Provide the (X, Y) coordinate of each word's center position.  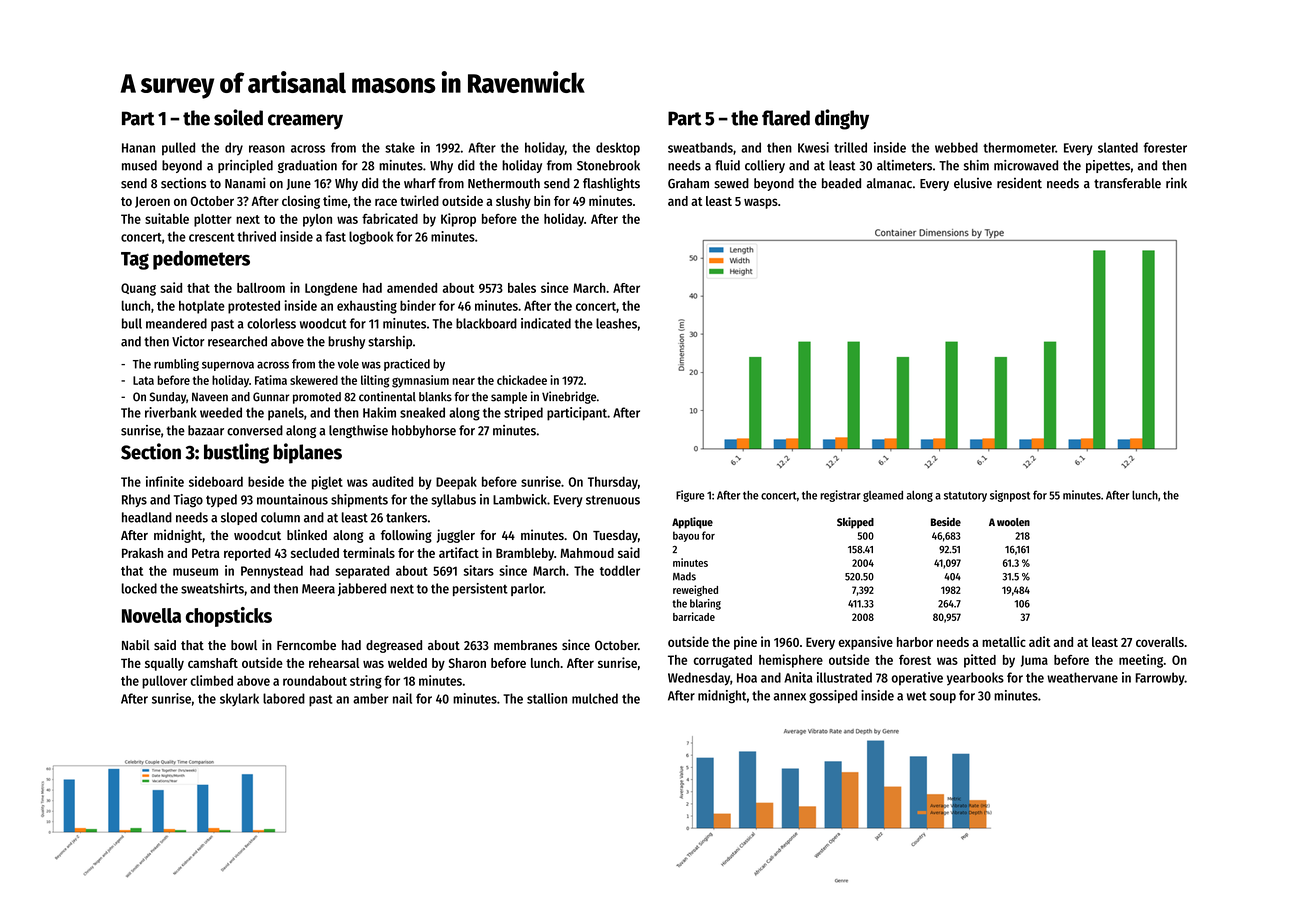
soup (943, 698)
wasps (761, 203)
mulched (595, 698)
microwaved (1026, 165)
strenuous (613, 500)
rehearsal (334, 663)
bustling (236, 453)
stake (400, 147)
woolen (1013, 522)
